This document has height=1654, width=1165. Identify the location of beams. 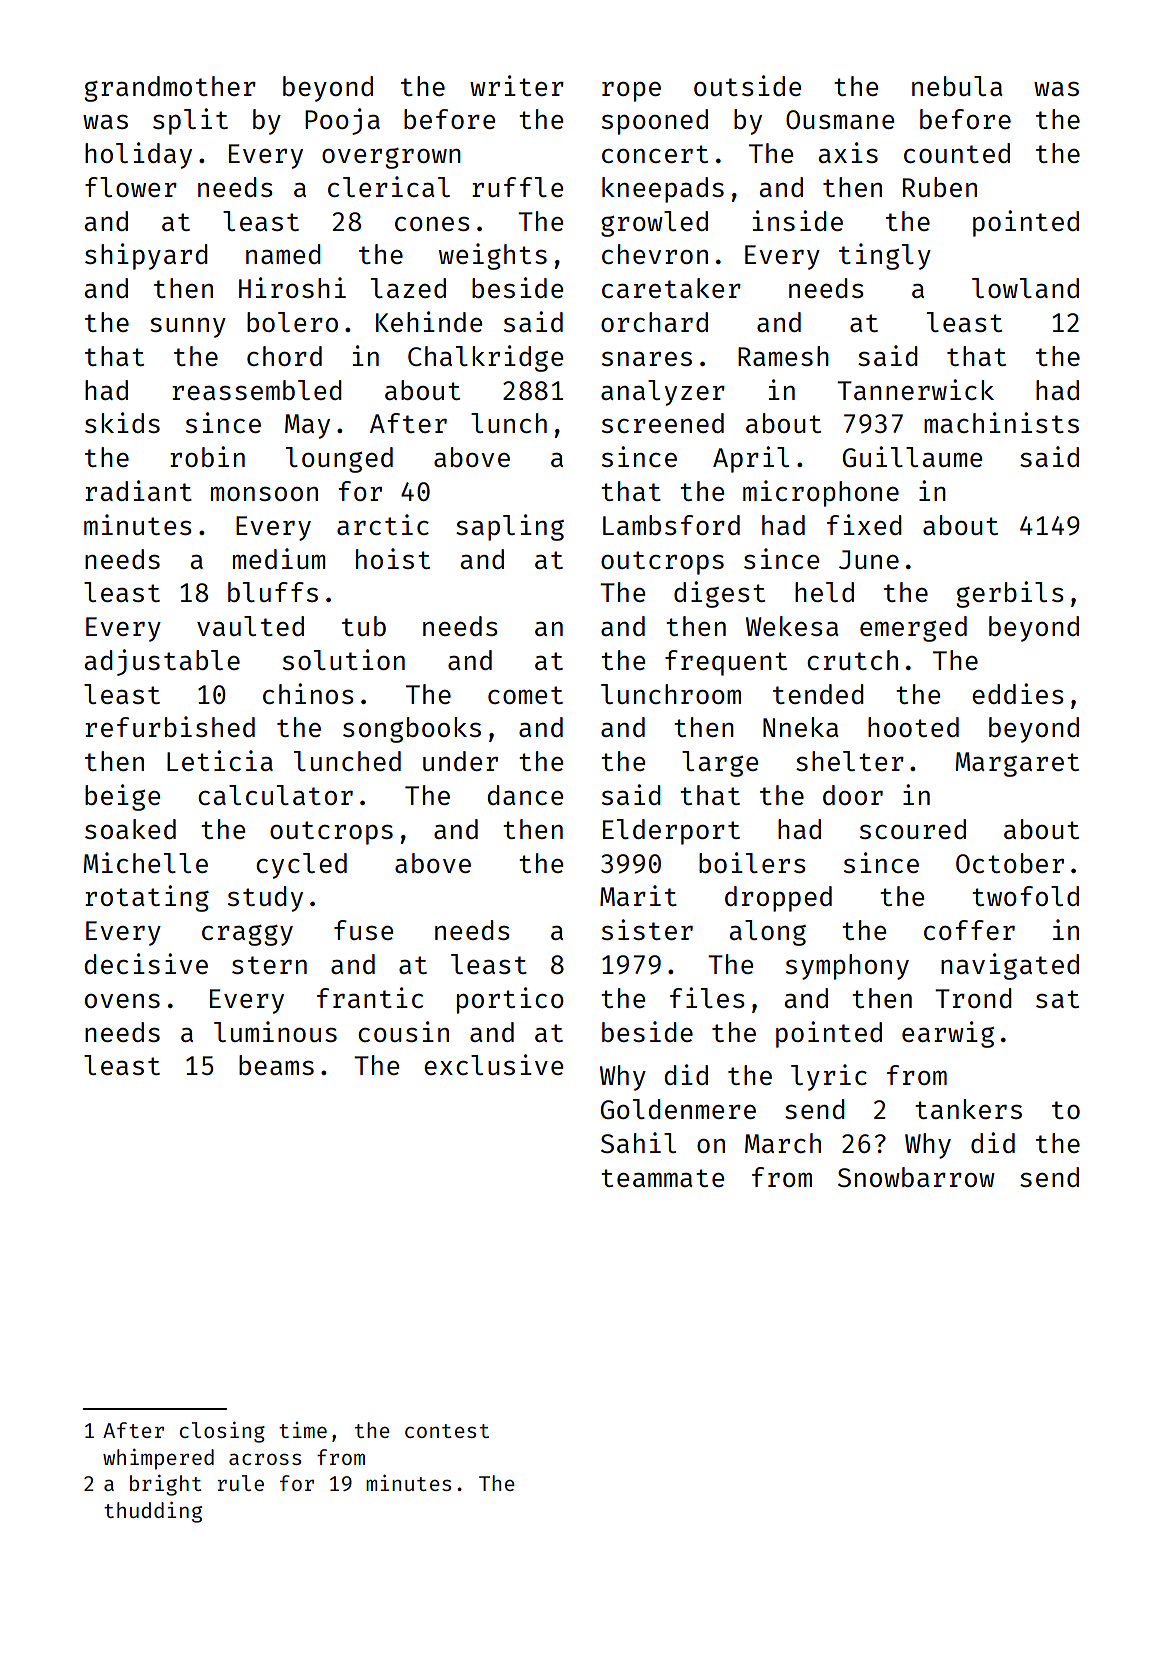
(276, 1065).
